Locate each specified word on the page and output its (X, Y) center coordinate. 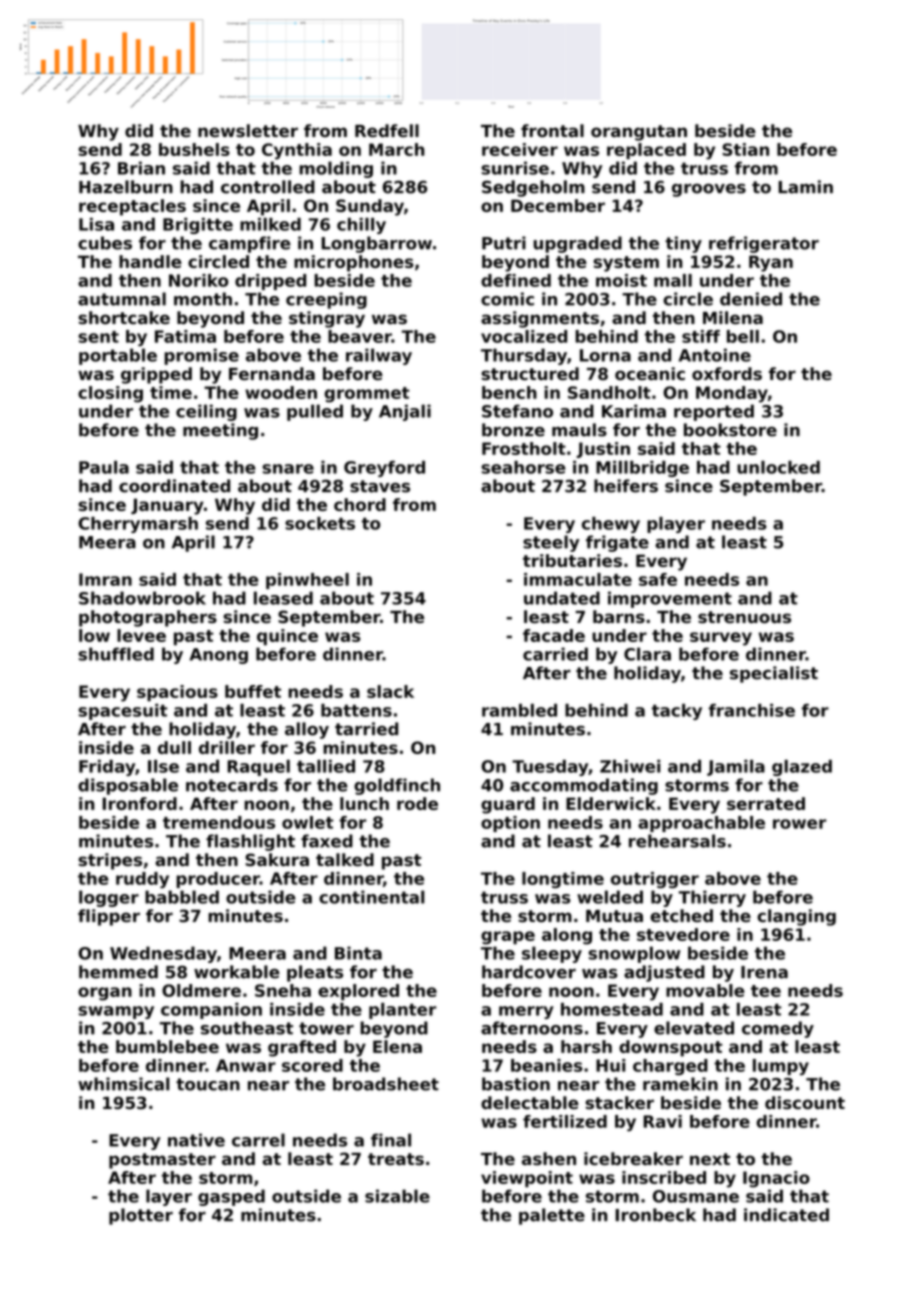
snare (288, 469)
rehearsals (677, 841)
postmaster (162, 1161)
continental (371, 897)
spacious (177, 693)
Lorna (605, 355)
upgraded (578, 244)
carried (555, 654)
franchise (752, 710)
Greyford (384, 469)
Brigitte (198, 226)
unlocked (778, 467)
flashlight (250, 842)
